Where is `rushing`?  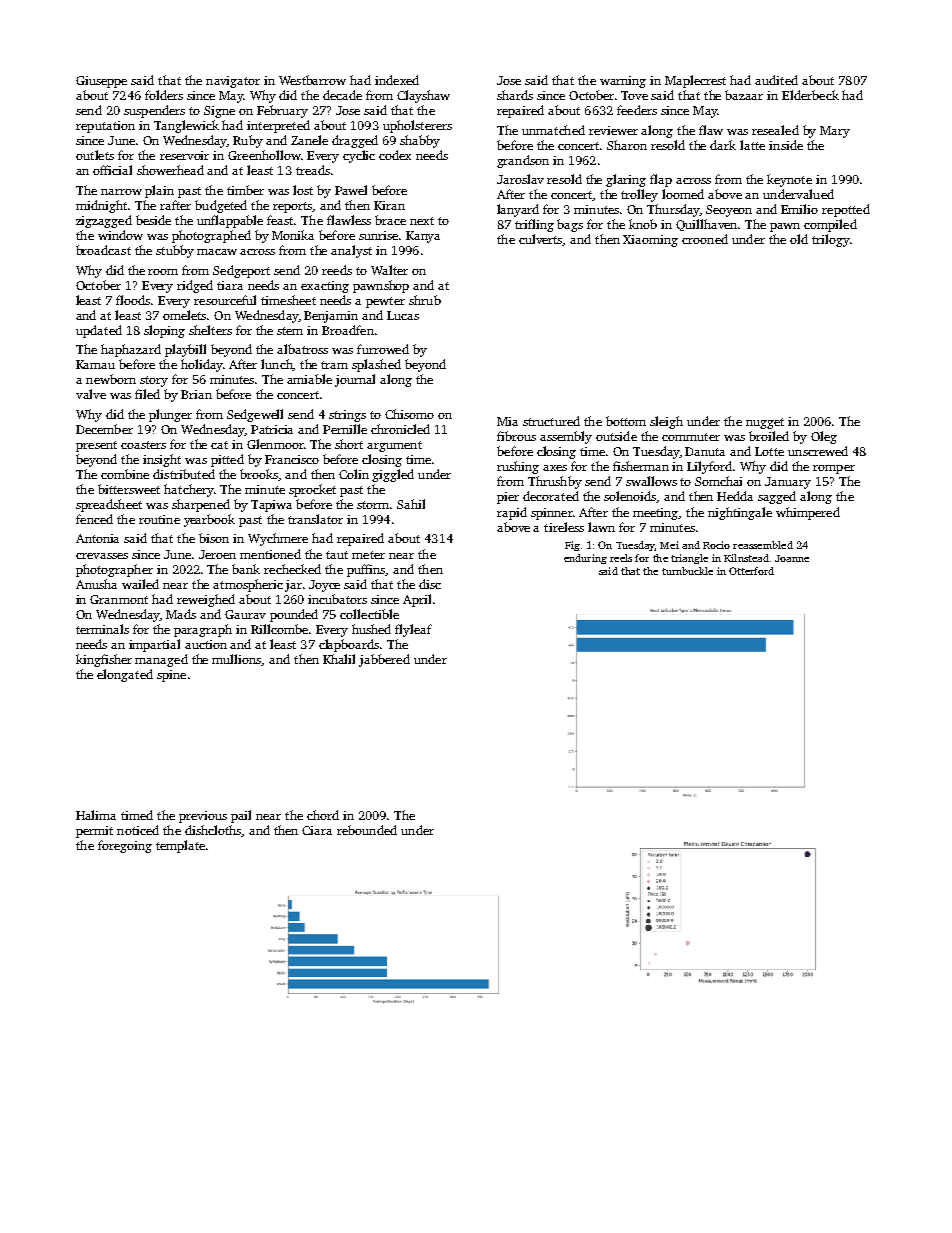 rushing is located at coordinates (518, 467).
